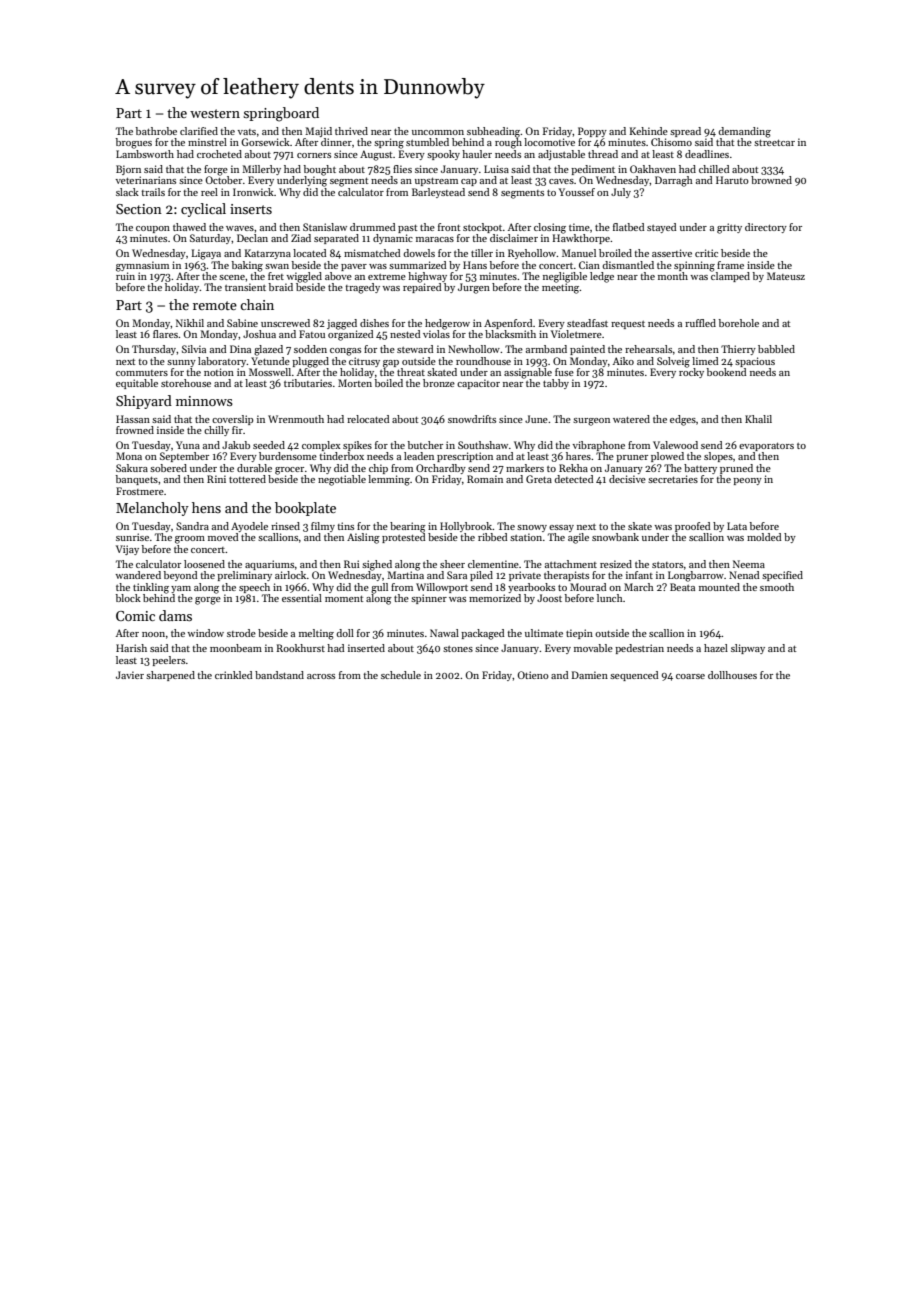  What do you see at coordinates (482, 228) in the screenshot?
I see `stockpot` at bounding box center [482, 228].
